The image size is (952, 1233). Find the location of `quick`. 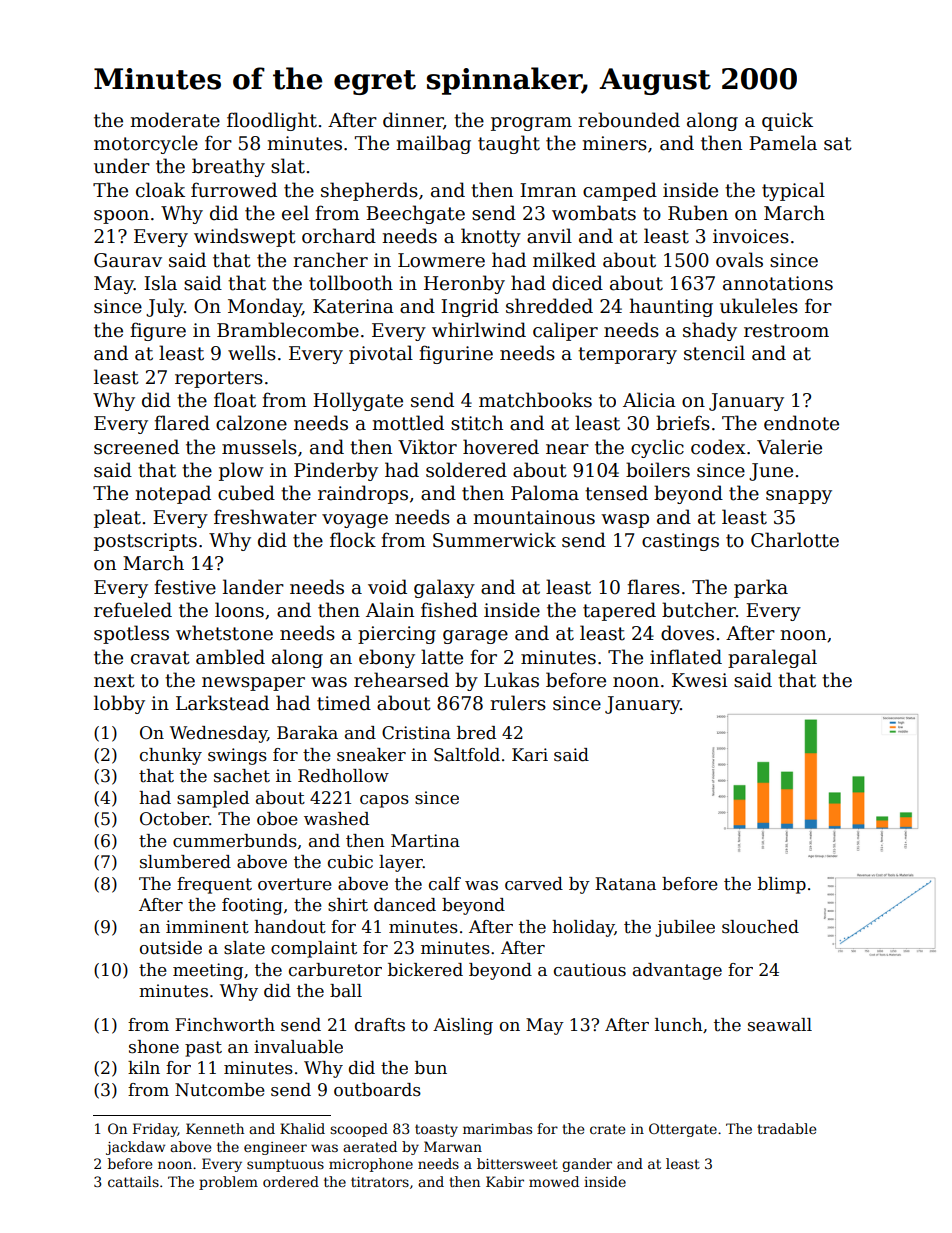

quick is located at coordinates (787, 121).
